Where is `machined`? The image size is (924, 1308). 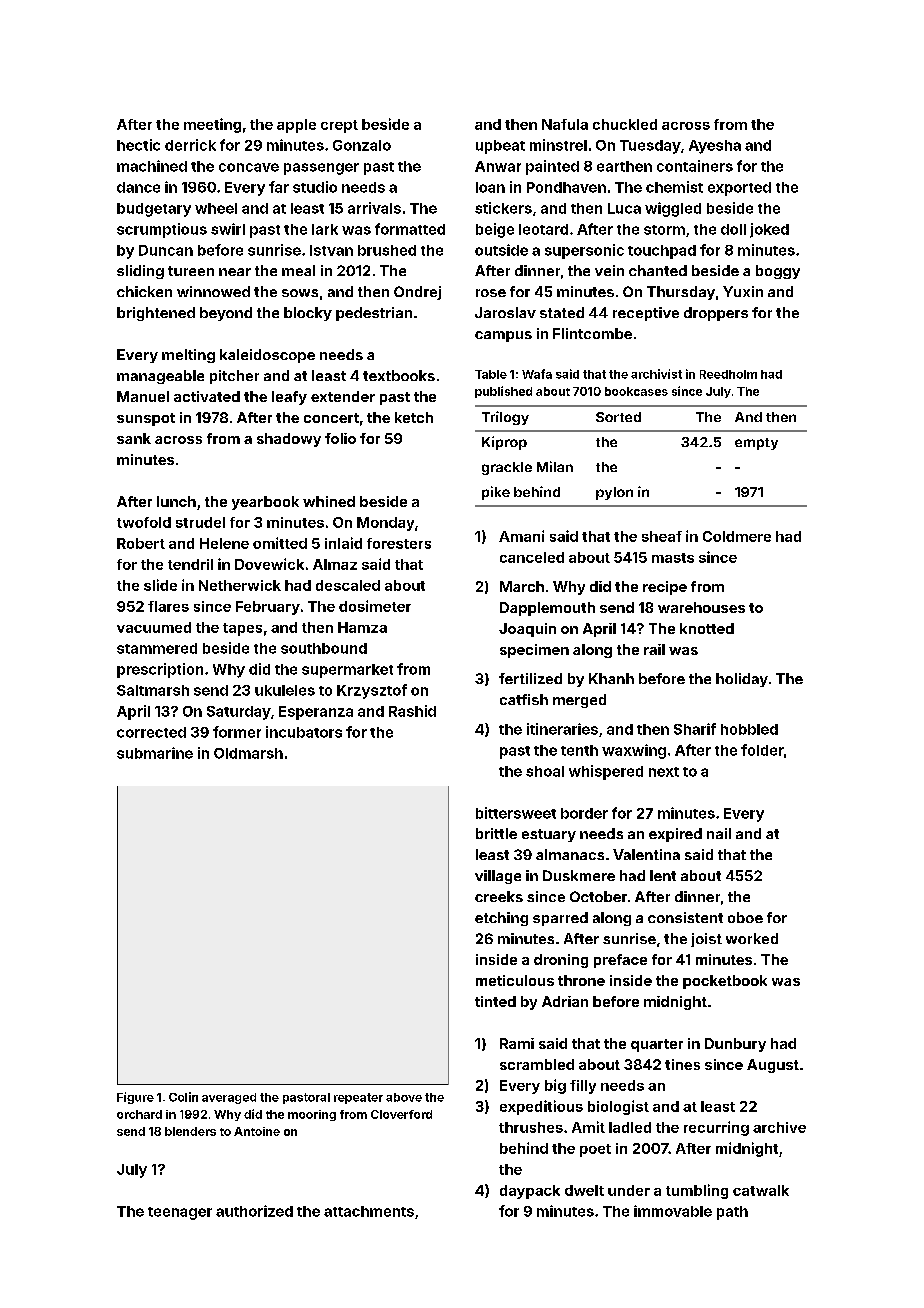 machined is located at coordinates (152, 166).
